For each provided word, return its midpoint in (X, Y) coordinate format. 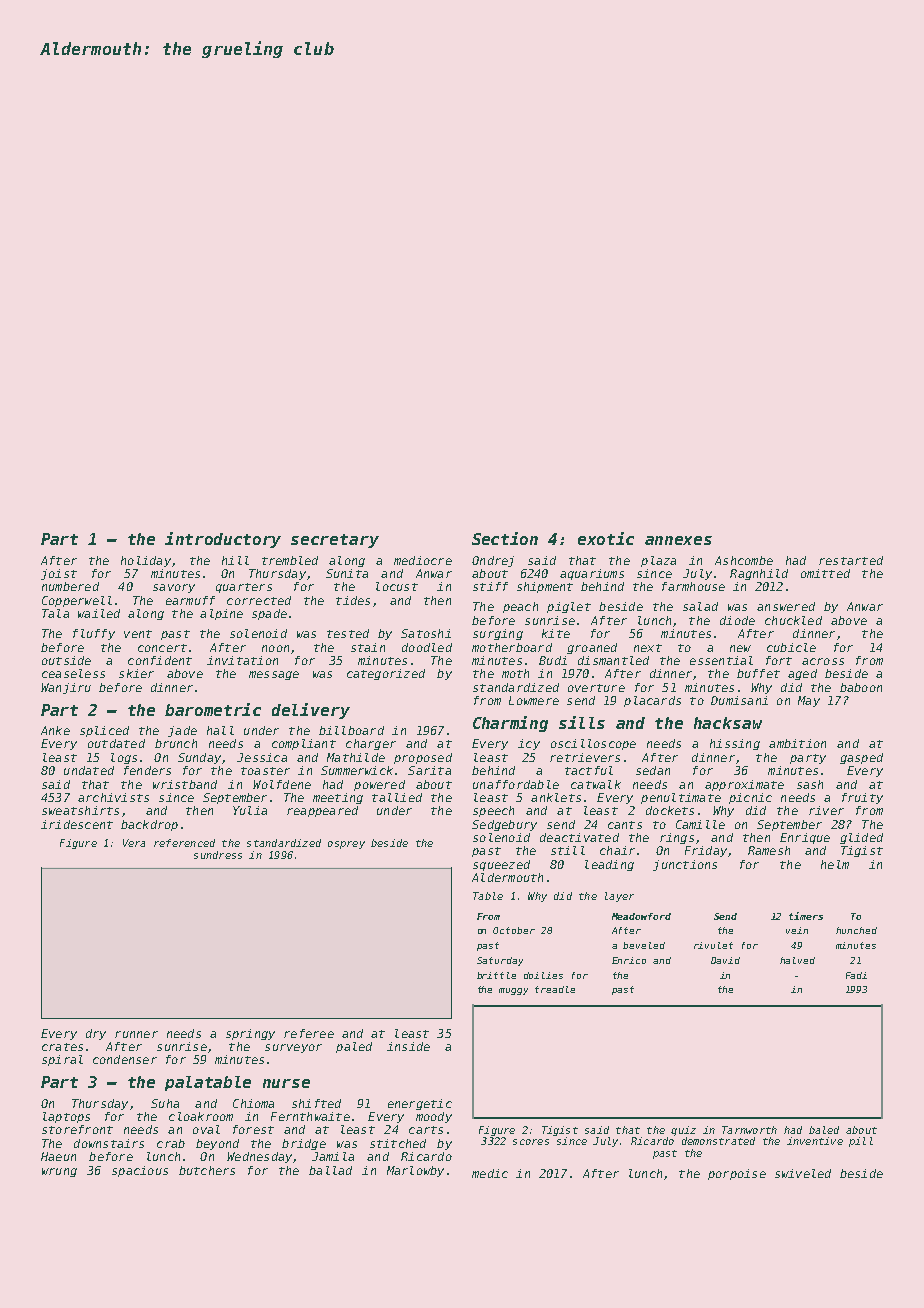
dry (96, 1034)
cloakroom (201, 1116)
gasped (861, 758)
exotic (606, 538)
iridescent (77, 824)
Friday (706, 851)
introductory (223, 540)
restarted (851, 560)
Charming (510, 724)
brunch (176, 743)
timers (806, 916)
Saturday (500, 961)
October (514, 930)
